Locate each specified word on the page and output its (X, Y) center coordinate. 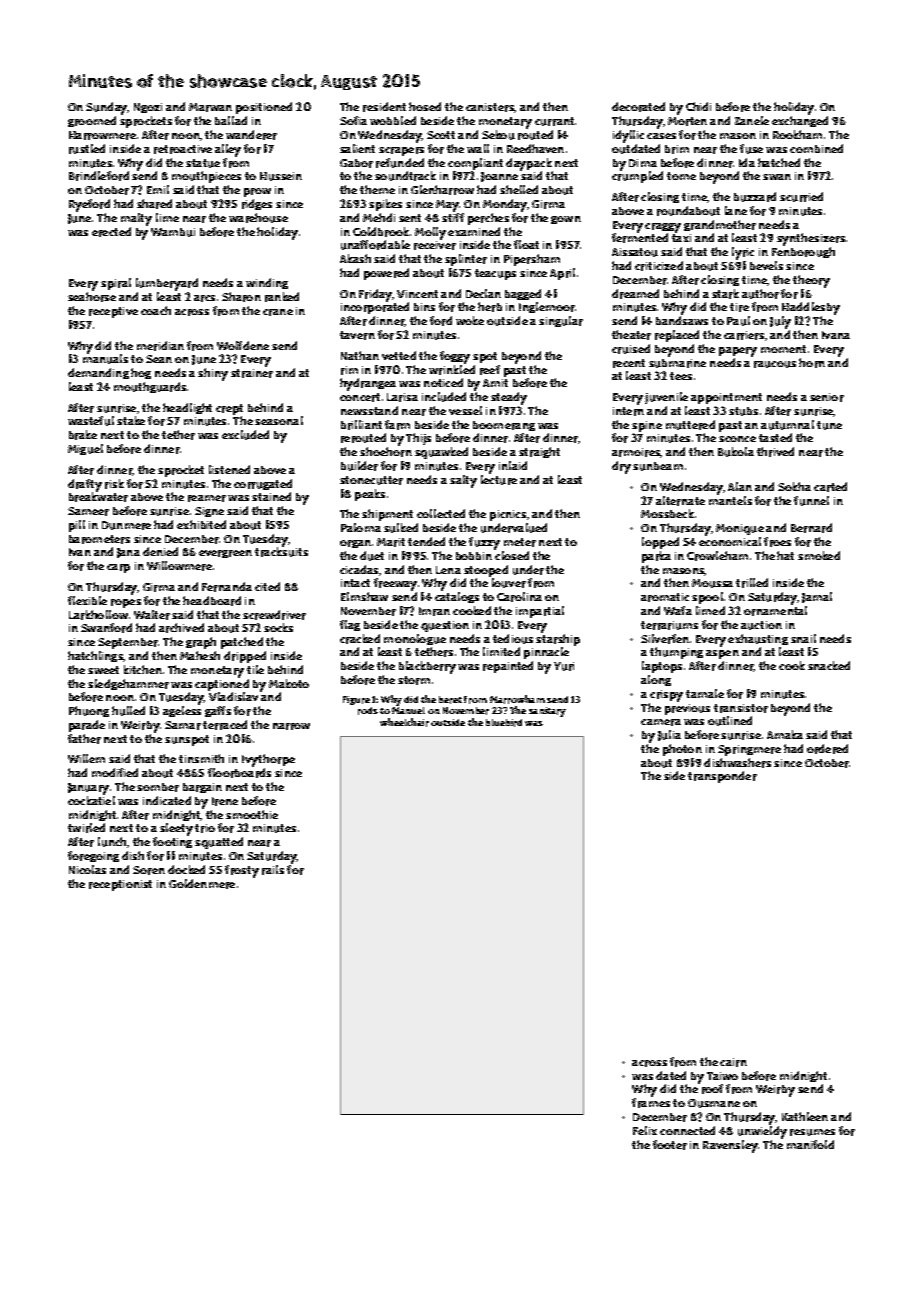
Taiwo (722, 1076)
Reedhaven (535, 148)
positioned (264, 108)
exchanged (800, 121)
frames (651, 1103)
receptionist (120, 885)
